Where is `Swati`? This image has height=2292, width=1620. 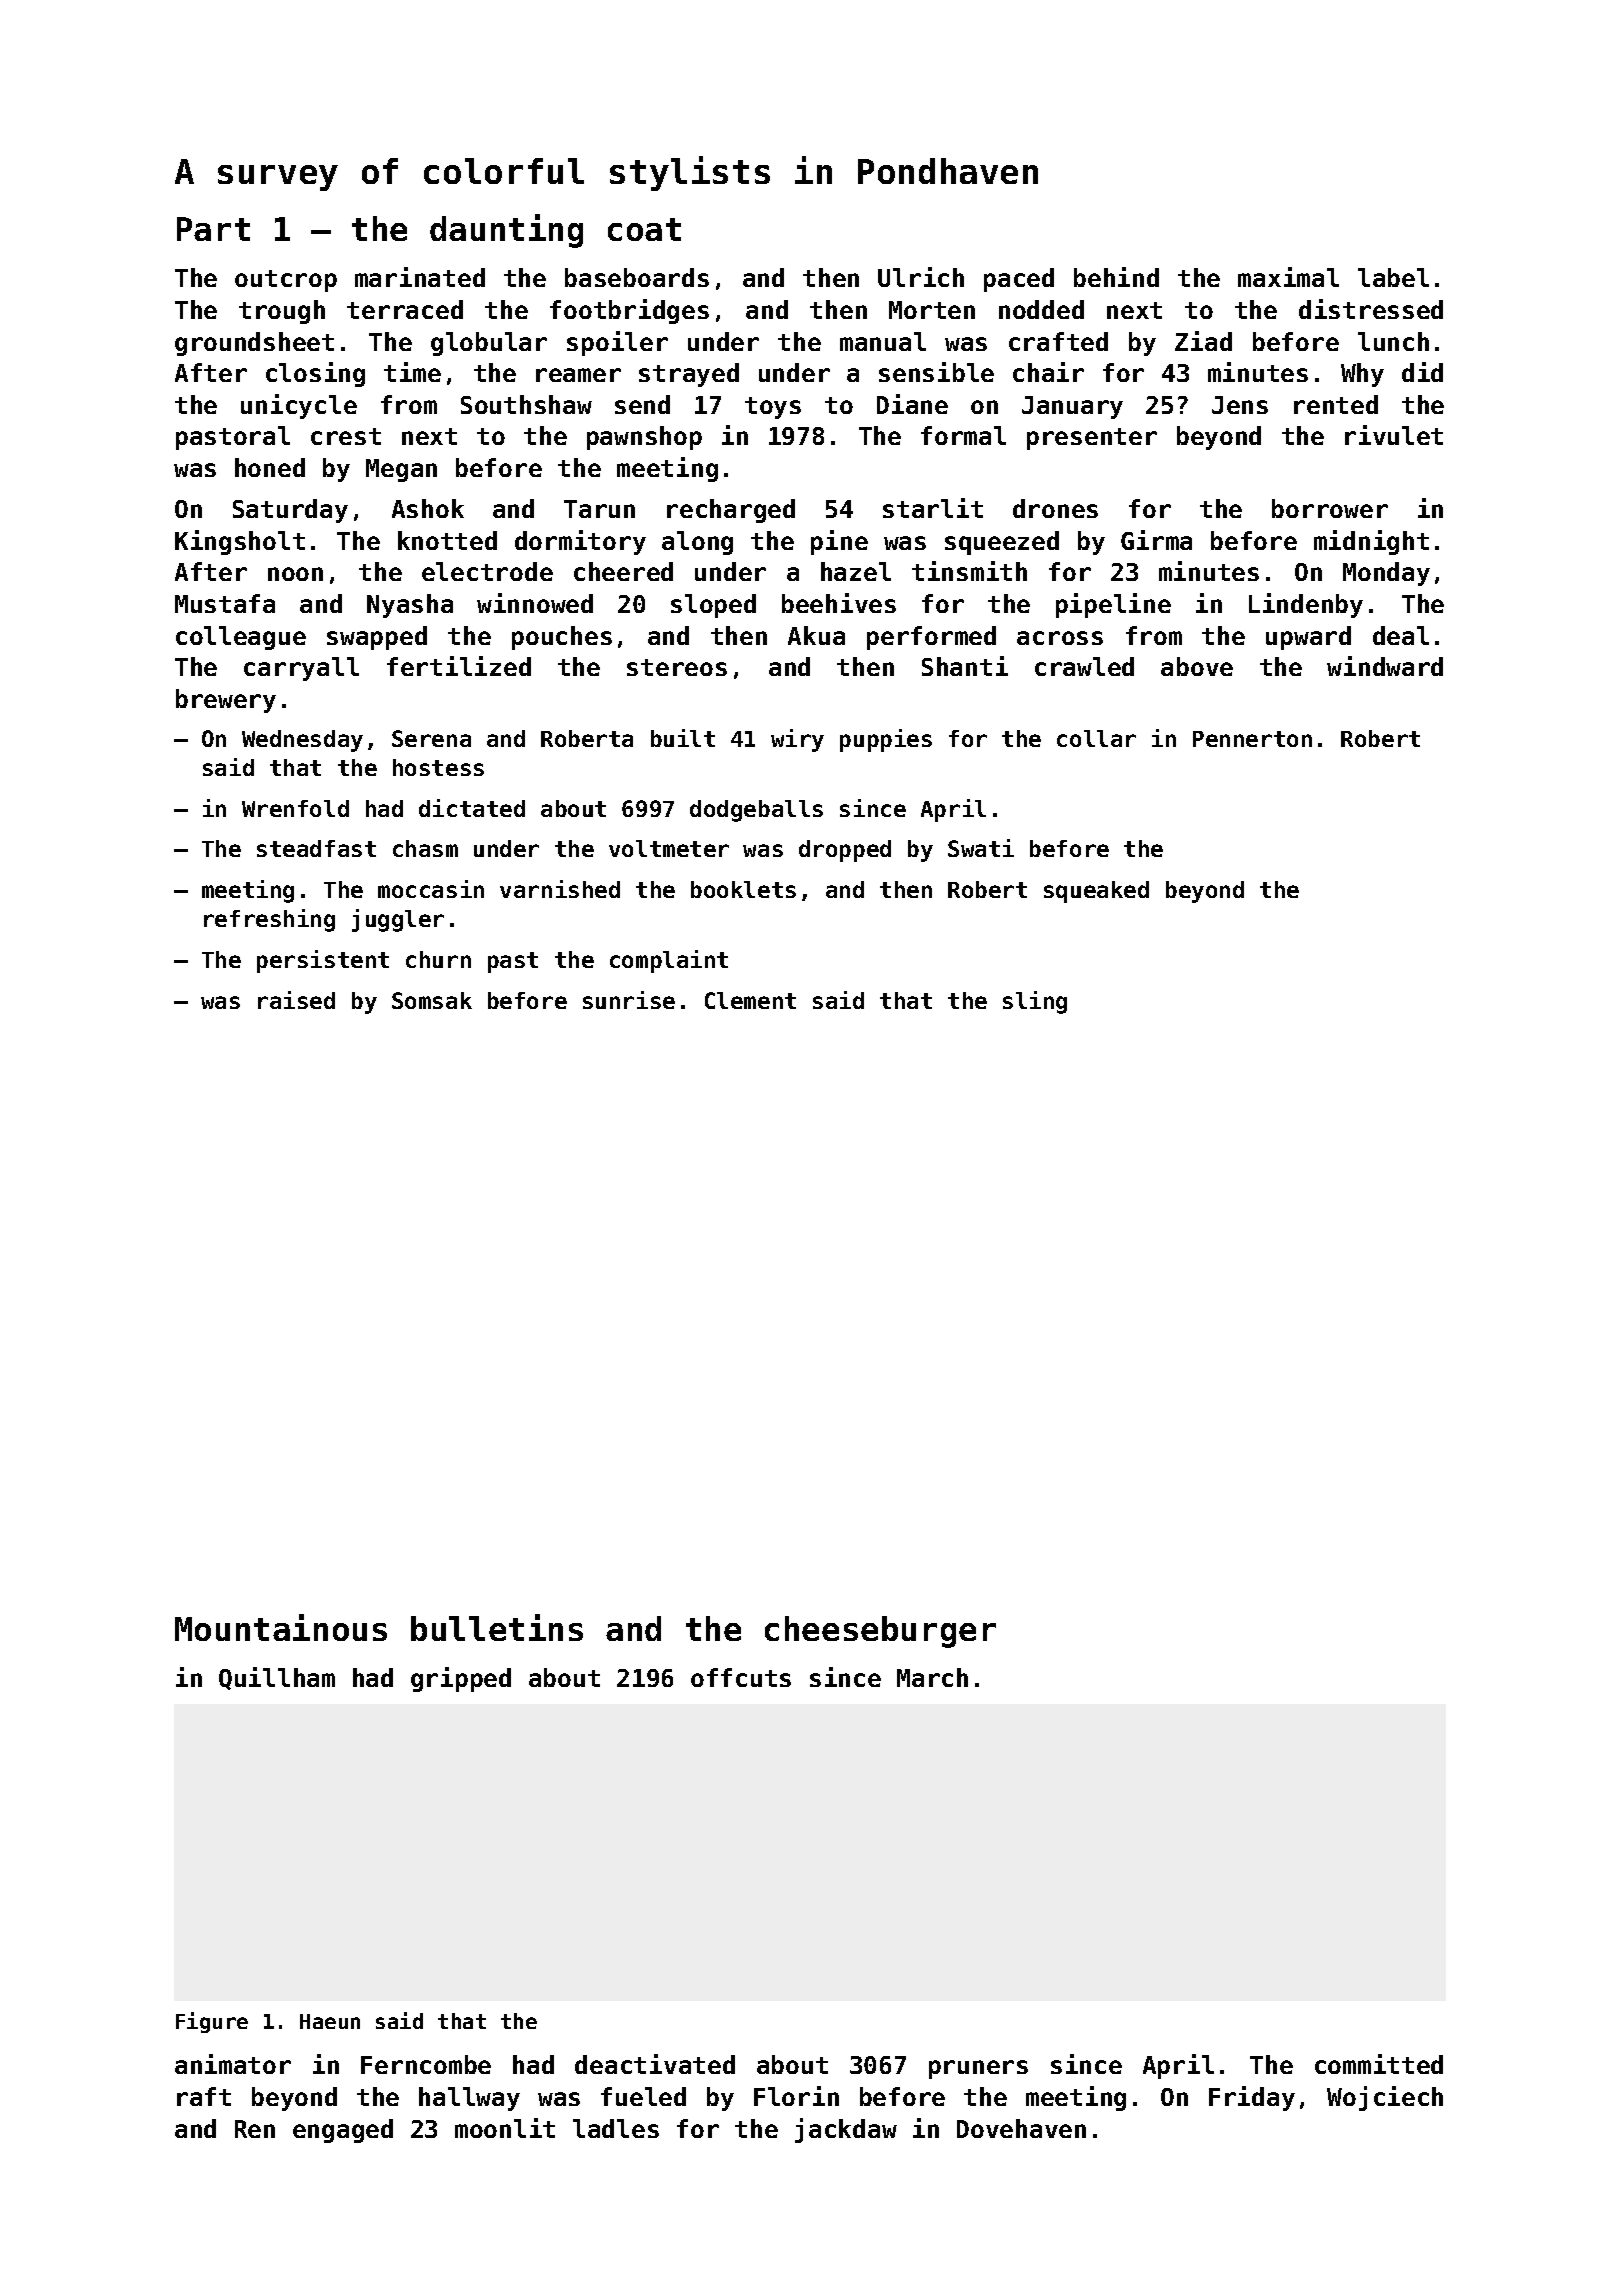
Swati is located at coordinates (981, 848).
